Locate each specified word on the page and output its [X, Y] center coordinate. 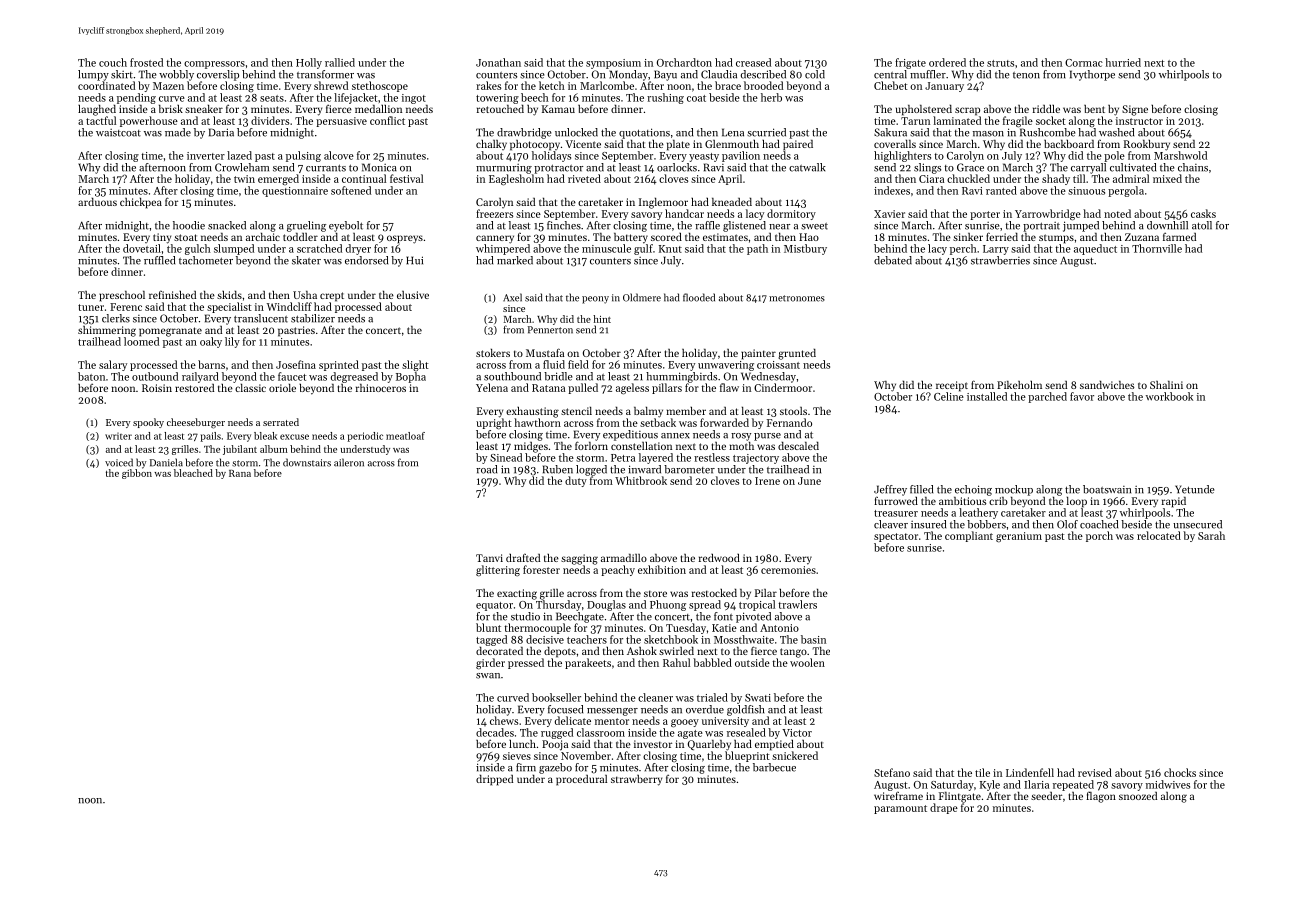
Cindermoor [783, 387]
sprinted [339, 365]
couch [113, 62]
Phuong [668, 605]
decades [495, 732]
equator [494, 606]
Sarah [1211, 535]
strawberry [636, 780]
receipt [952, 386]
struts [1000, 63]
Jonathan [498, 62]
